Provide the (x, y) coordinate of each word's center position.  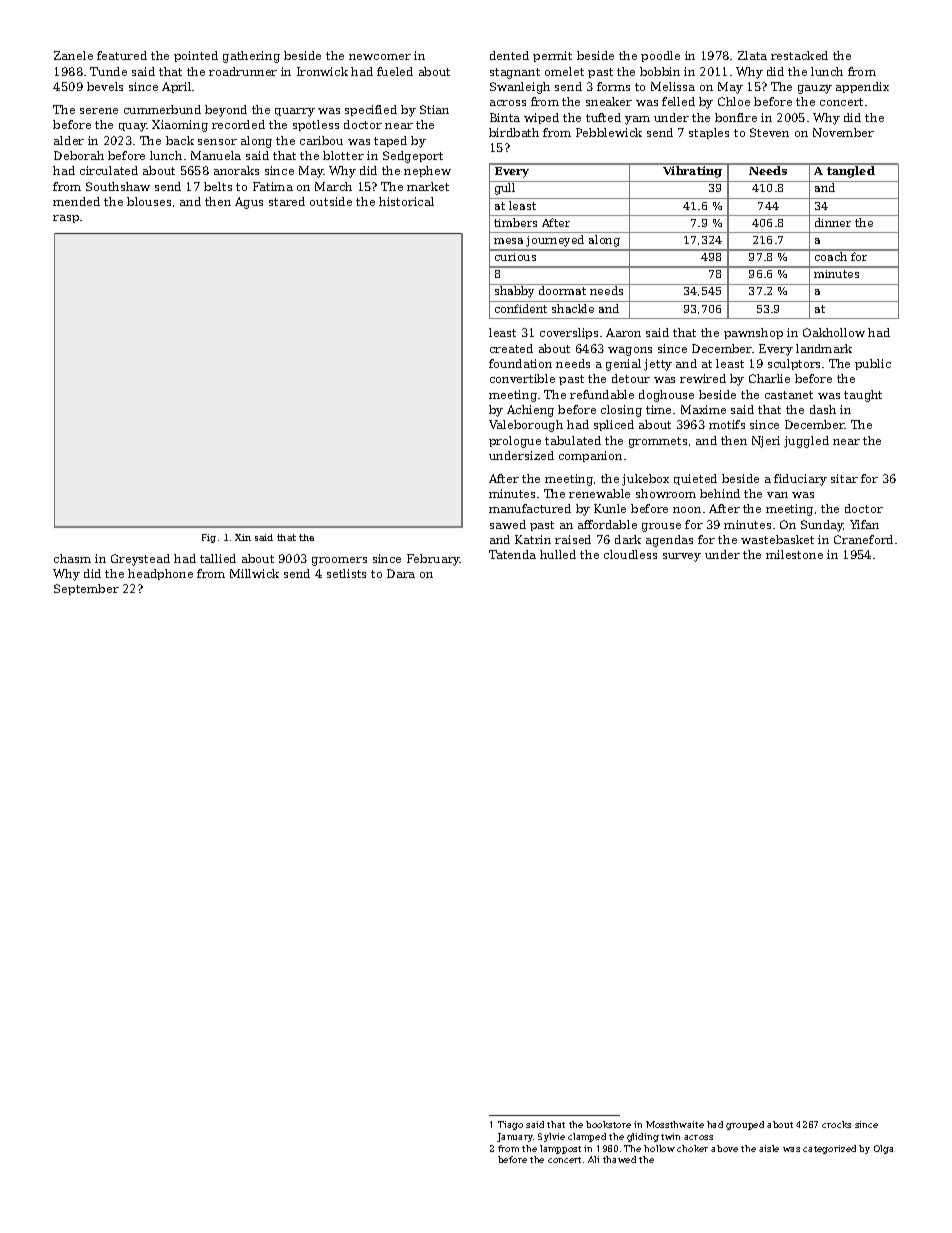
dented (509, 55)
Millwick (254, 573)
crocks (836, 1124)
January (515, 1137)
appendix (862, 87)
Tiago (510, 1125)
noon (687, 510)
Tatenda (512, 554)
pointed (196, 56)
